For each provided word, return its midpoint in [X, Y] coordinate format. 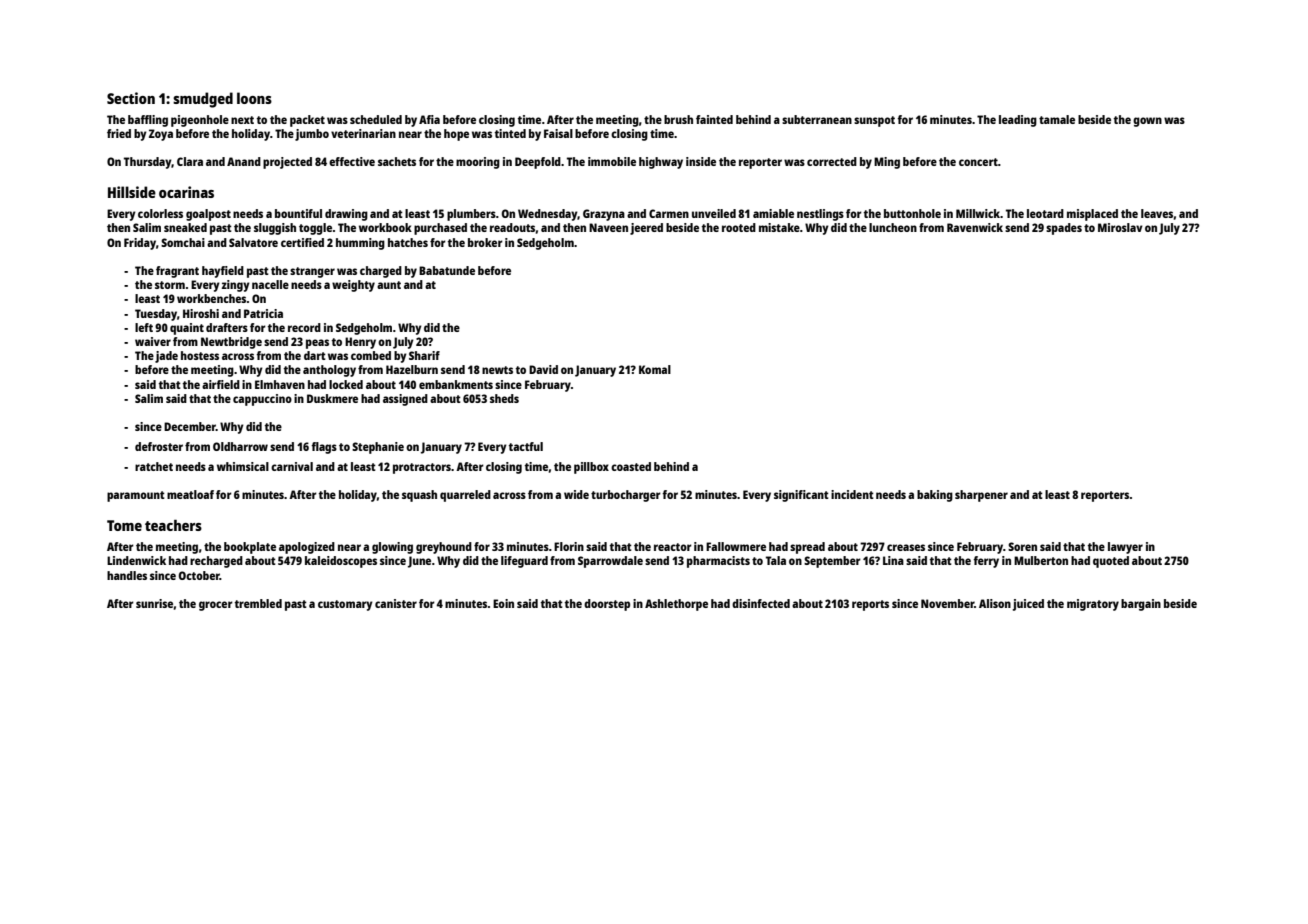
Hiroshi [201, 313]
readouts [512, 227]
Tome [124, 525]
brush [678, 119]
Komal [655, 369]
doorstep [607, 605]
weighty [353, 286]
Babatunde [447, 270]
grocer [216, 606]
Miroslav [1120, 227]
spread [807, 548]
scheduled [376, 119]
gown [1147, 122]
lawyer [1125, 548]
